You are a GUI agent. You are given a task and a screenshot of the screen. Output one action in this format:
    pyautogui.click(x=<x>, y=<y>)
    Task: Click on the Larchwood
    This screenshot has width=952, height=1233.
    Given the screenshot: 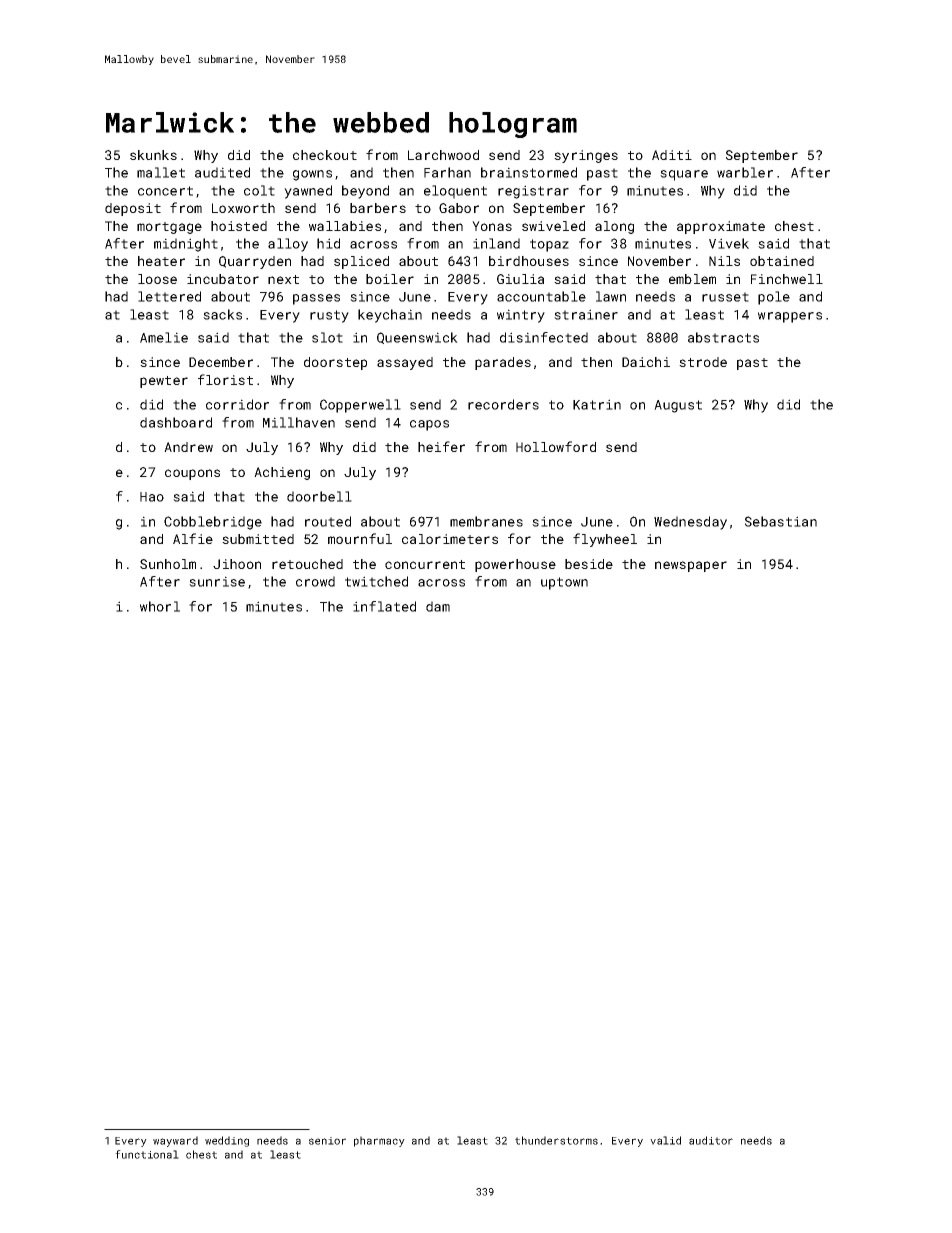 What is the action you would take?
    pyautogui.click(x=443, y=155)
